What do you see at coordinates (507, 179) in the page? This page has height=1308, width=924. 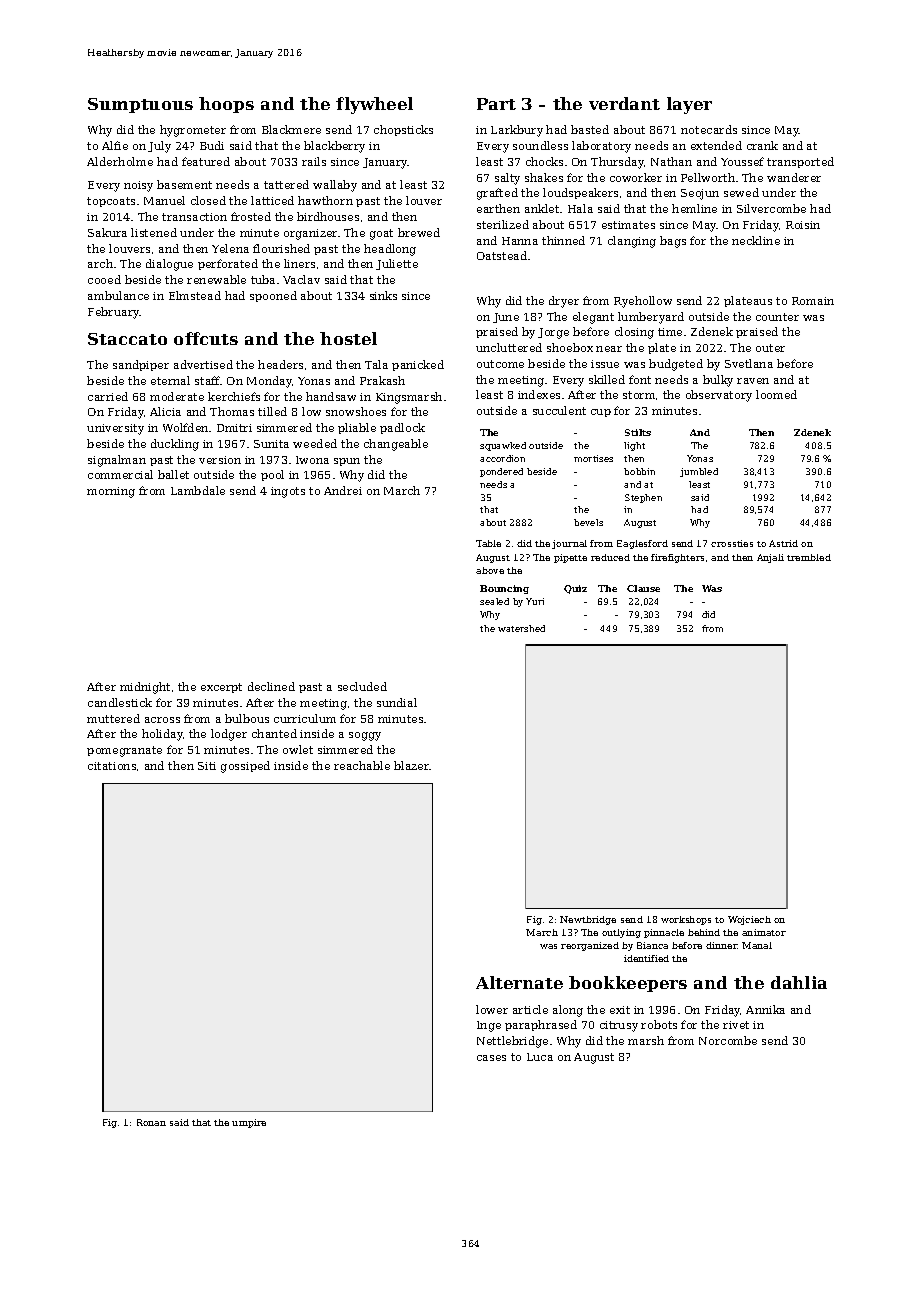 I see `salty` at bounding box center [507, 179].
